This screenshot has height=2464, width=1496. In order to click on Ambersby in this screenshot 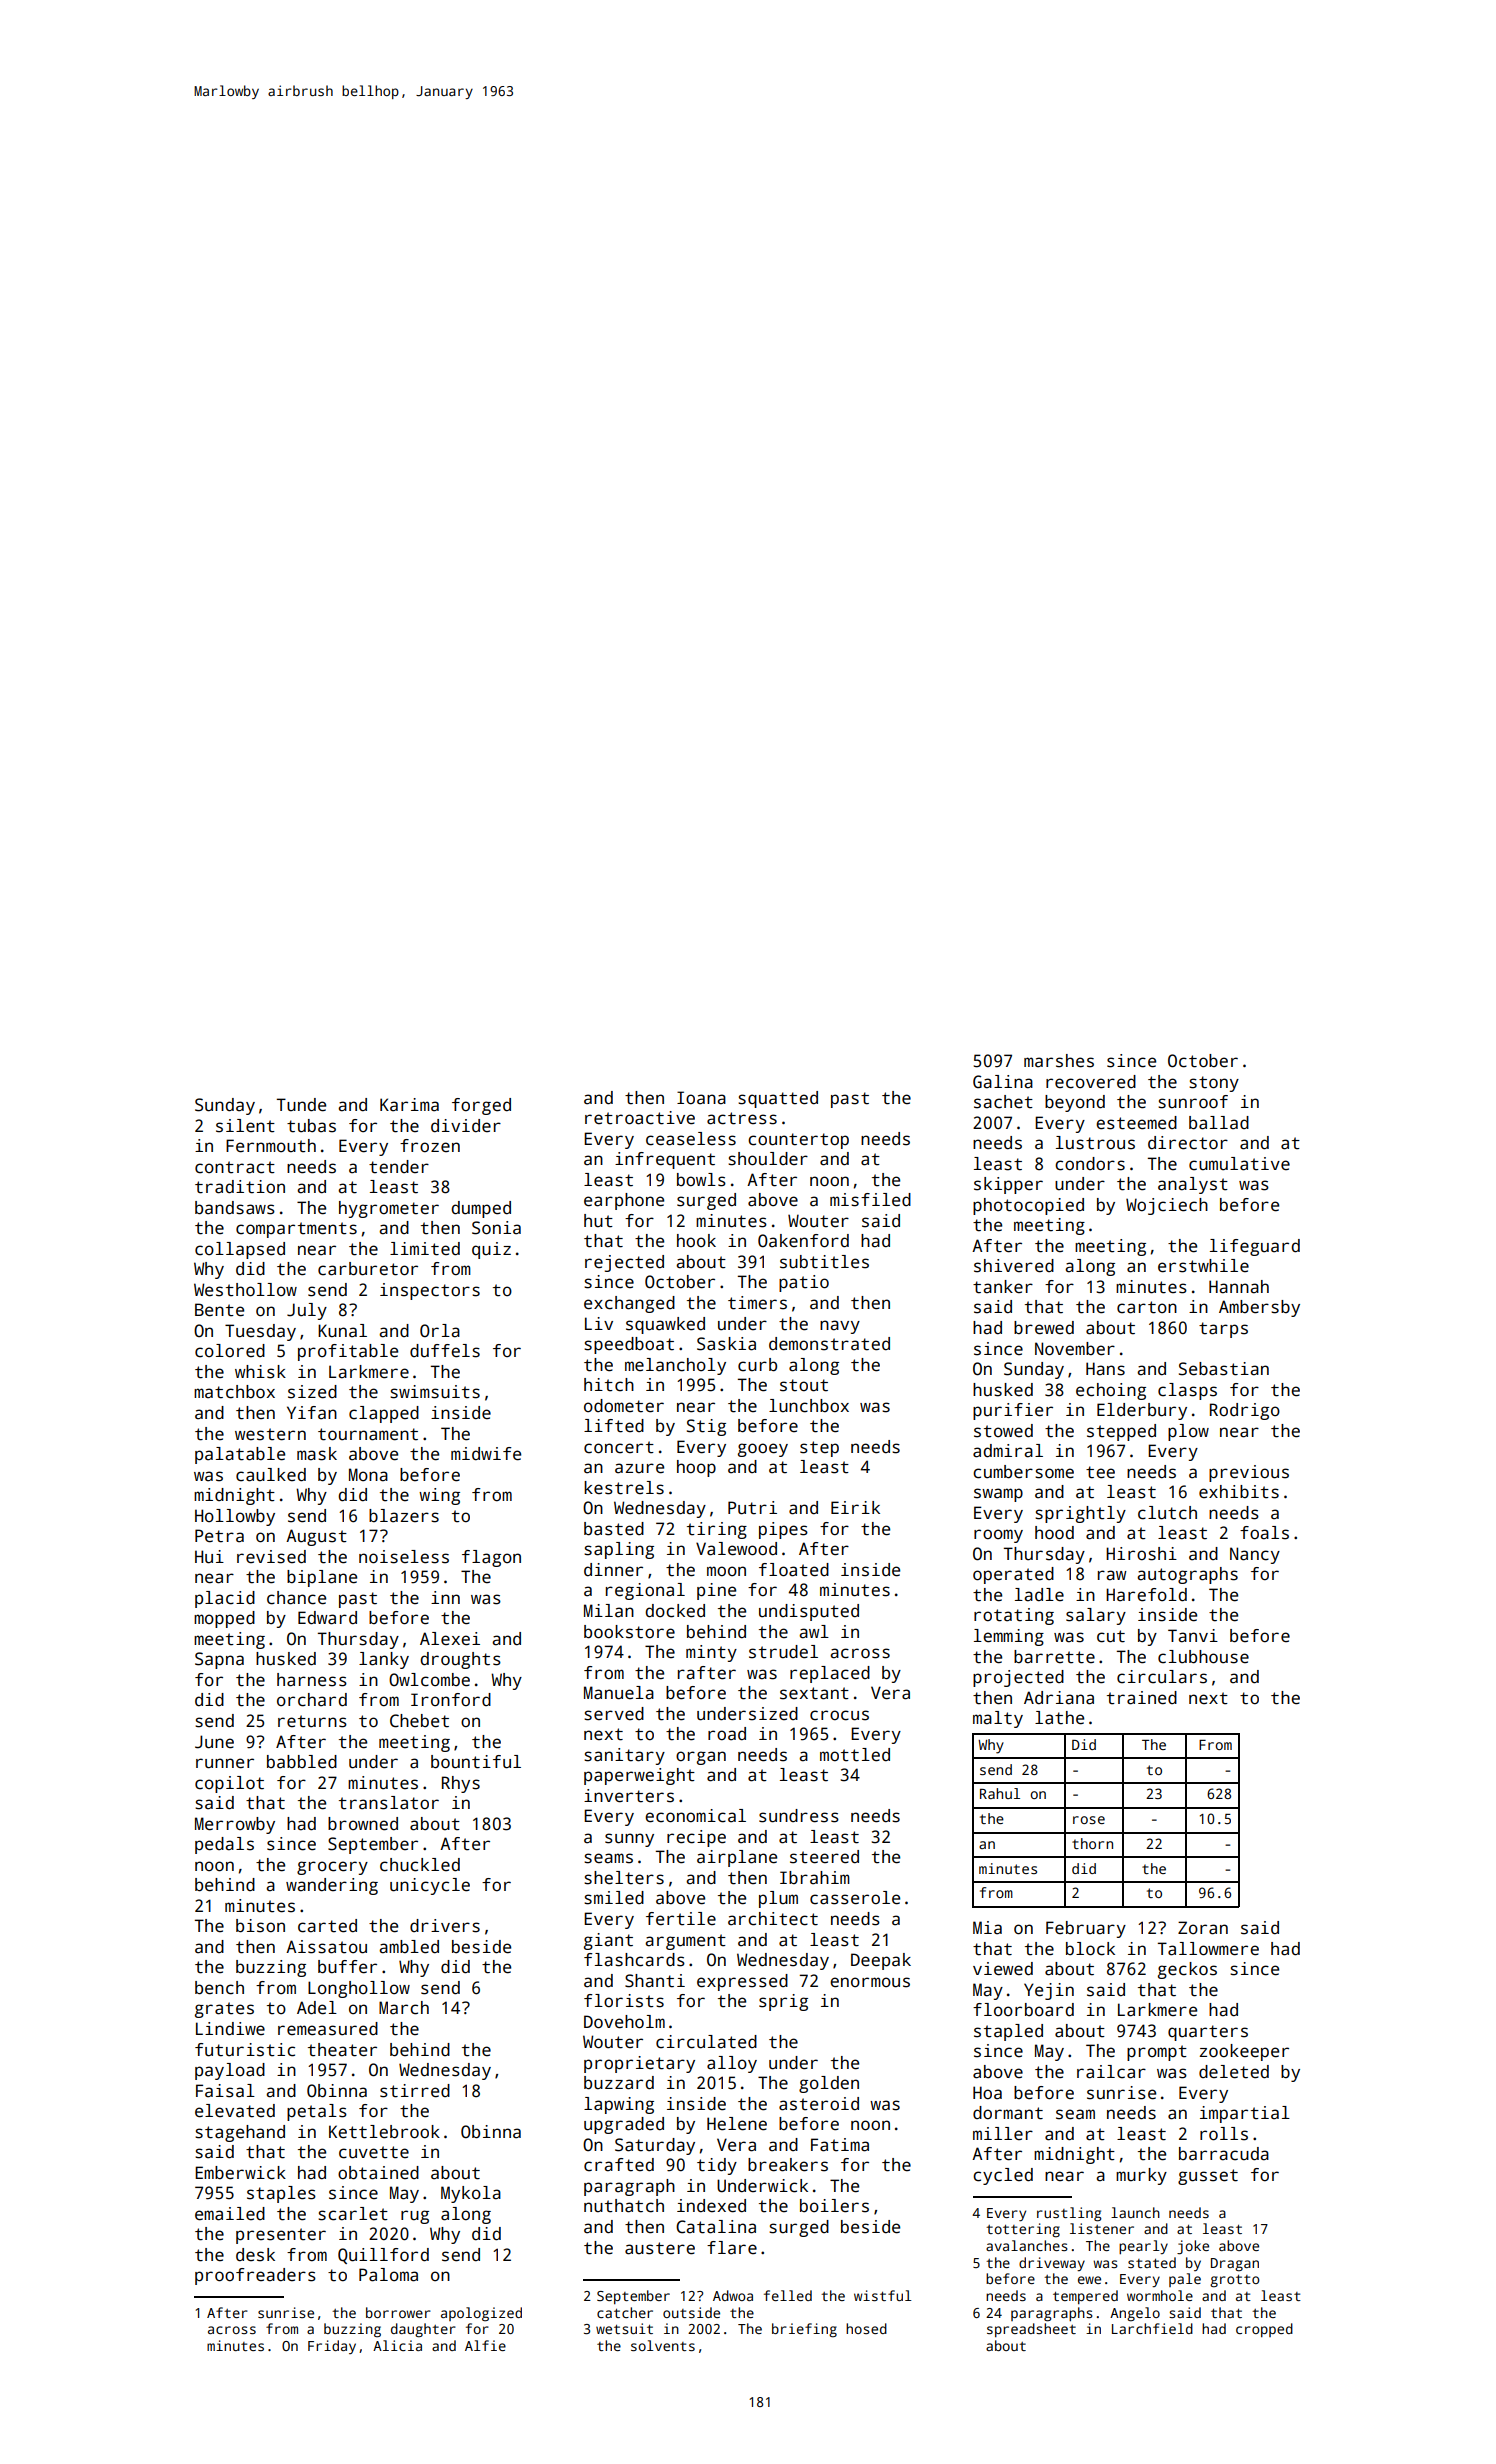, I will do `click(1259, 1308)`.
